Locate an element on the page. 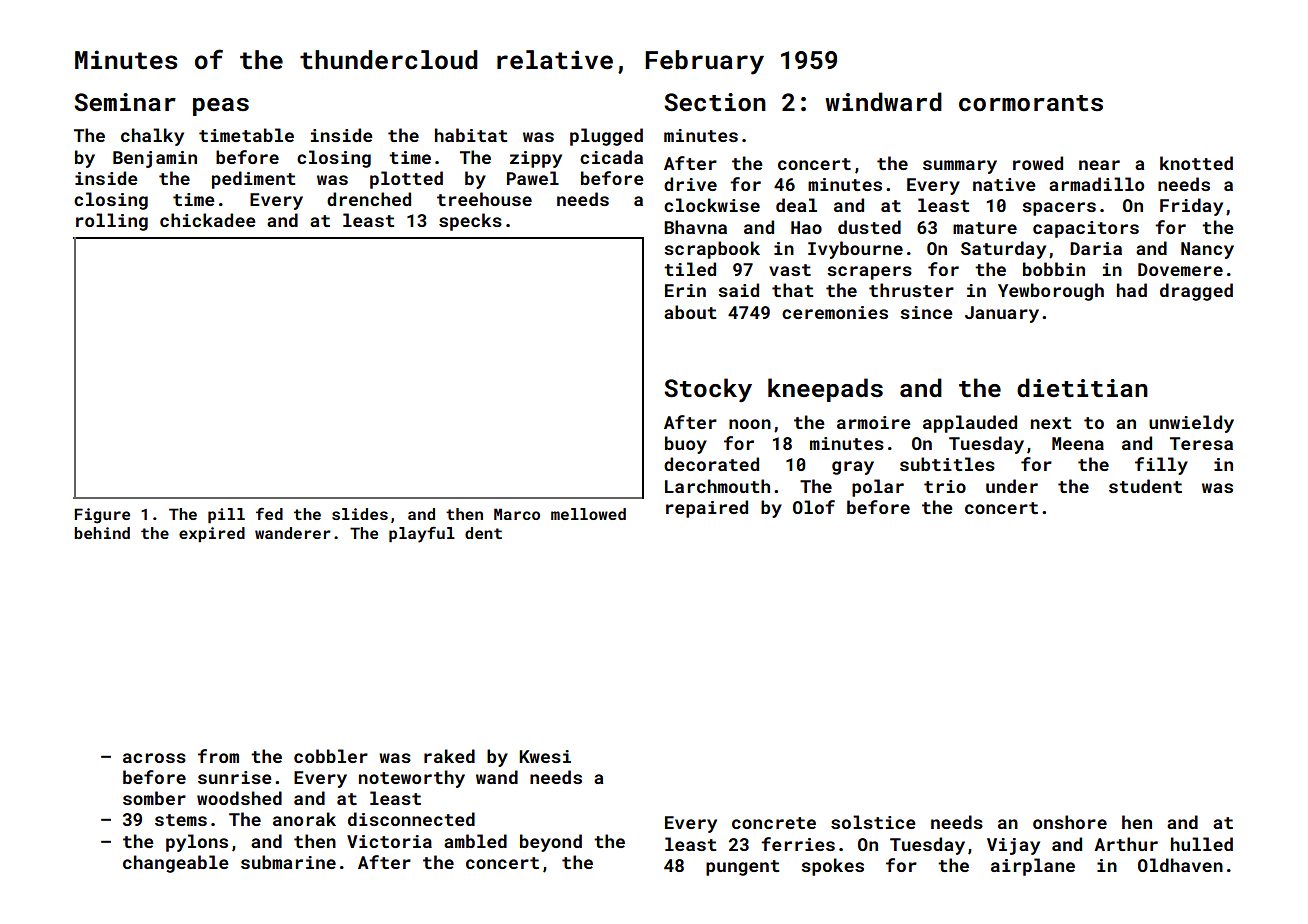  rolling is located at coordinates (112, 222).
